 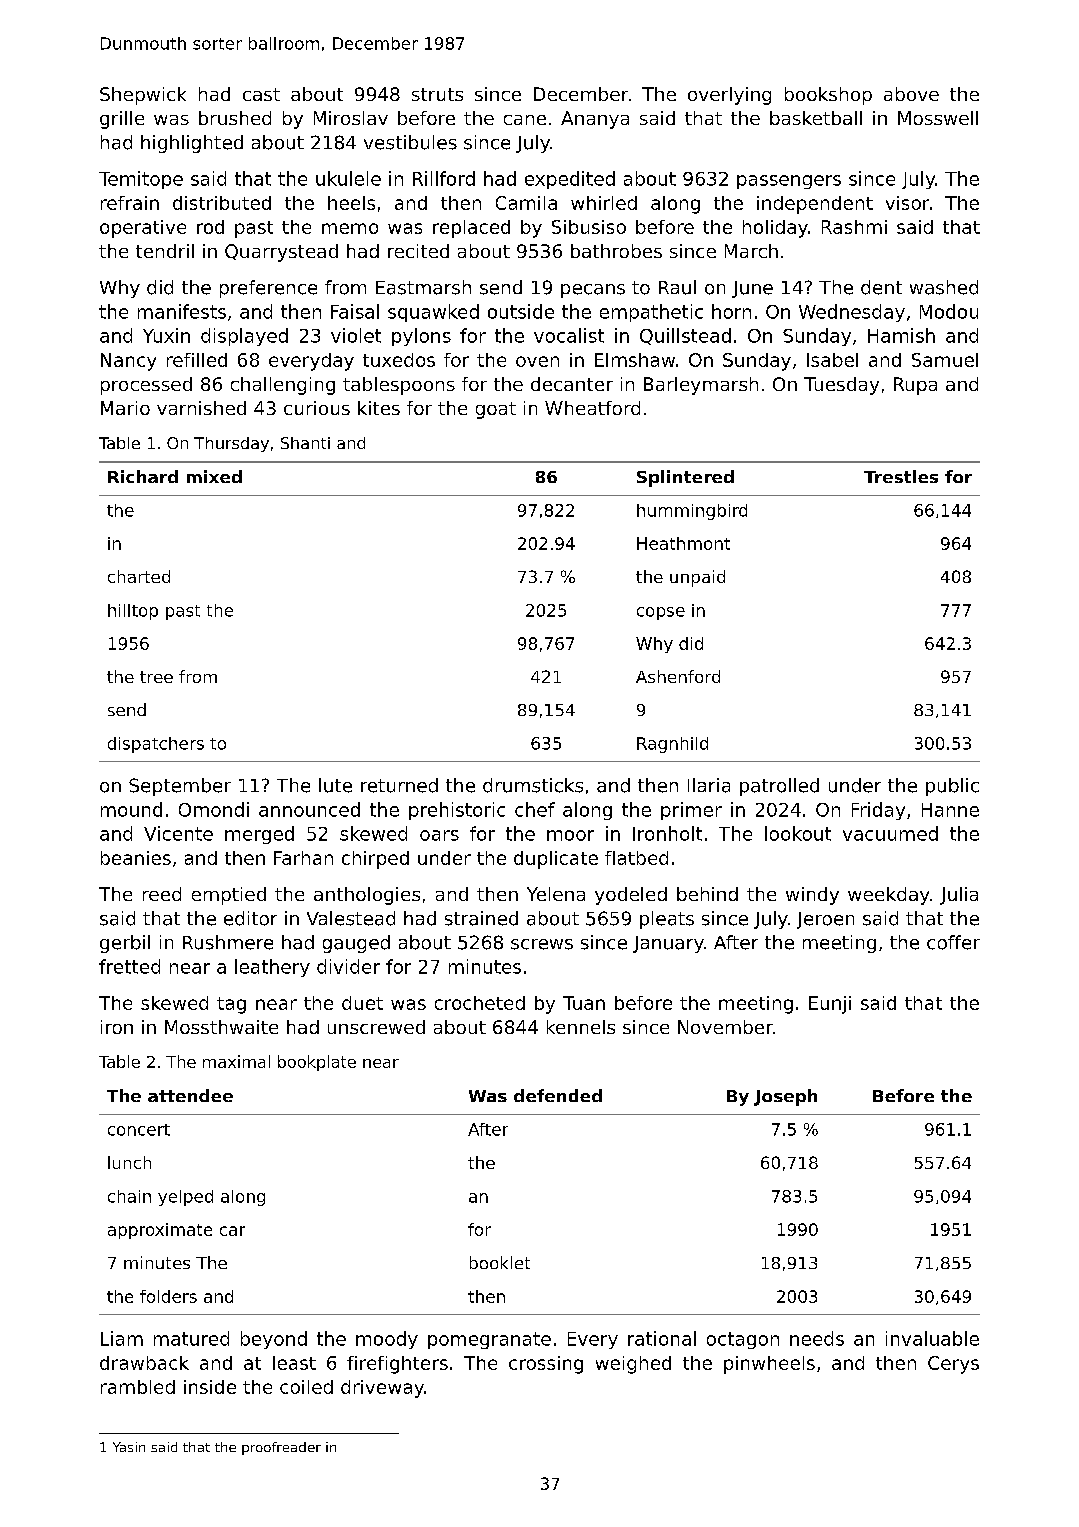 What do you see at coordinates (817, 1338) in the image?
I see `needs` at bounding box center [817, 1338].
